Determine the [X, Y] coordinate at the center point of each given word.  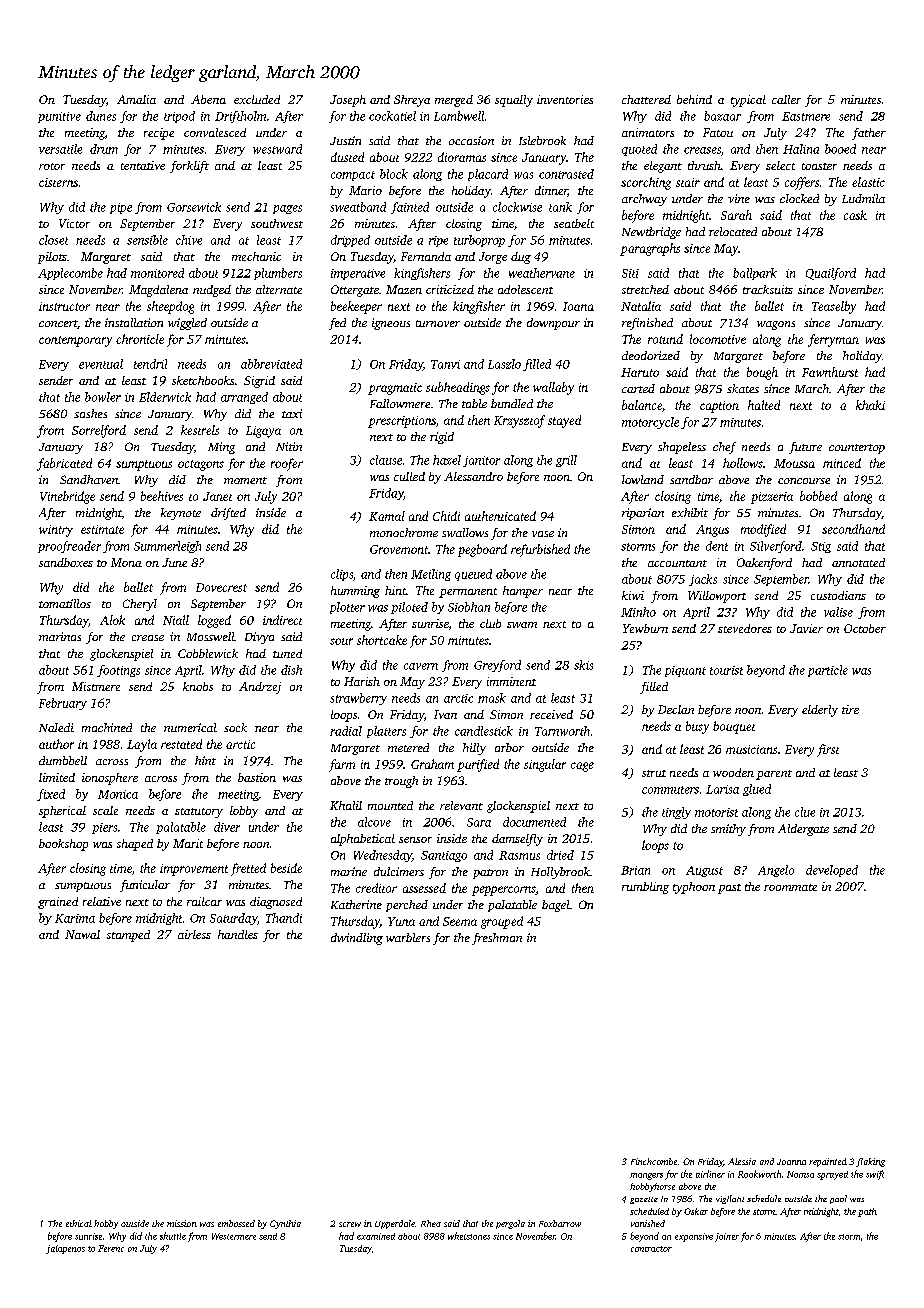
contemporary [75, 341]
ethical [79, 1223]
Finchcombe [654, 1161]
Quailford [831, 274]
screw [350, 1224]
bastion [257, 777]
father [869, 134]
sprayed [832, 1175]
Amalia [136, 99]
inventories [565, 99]
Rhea [431, 1223]
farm [342, 765]
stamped [128, 936]
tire [850, 709]
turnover [438, 323]
